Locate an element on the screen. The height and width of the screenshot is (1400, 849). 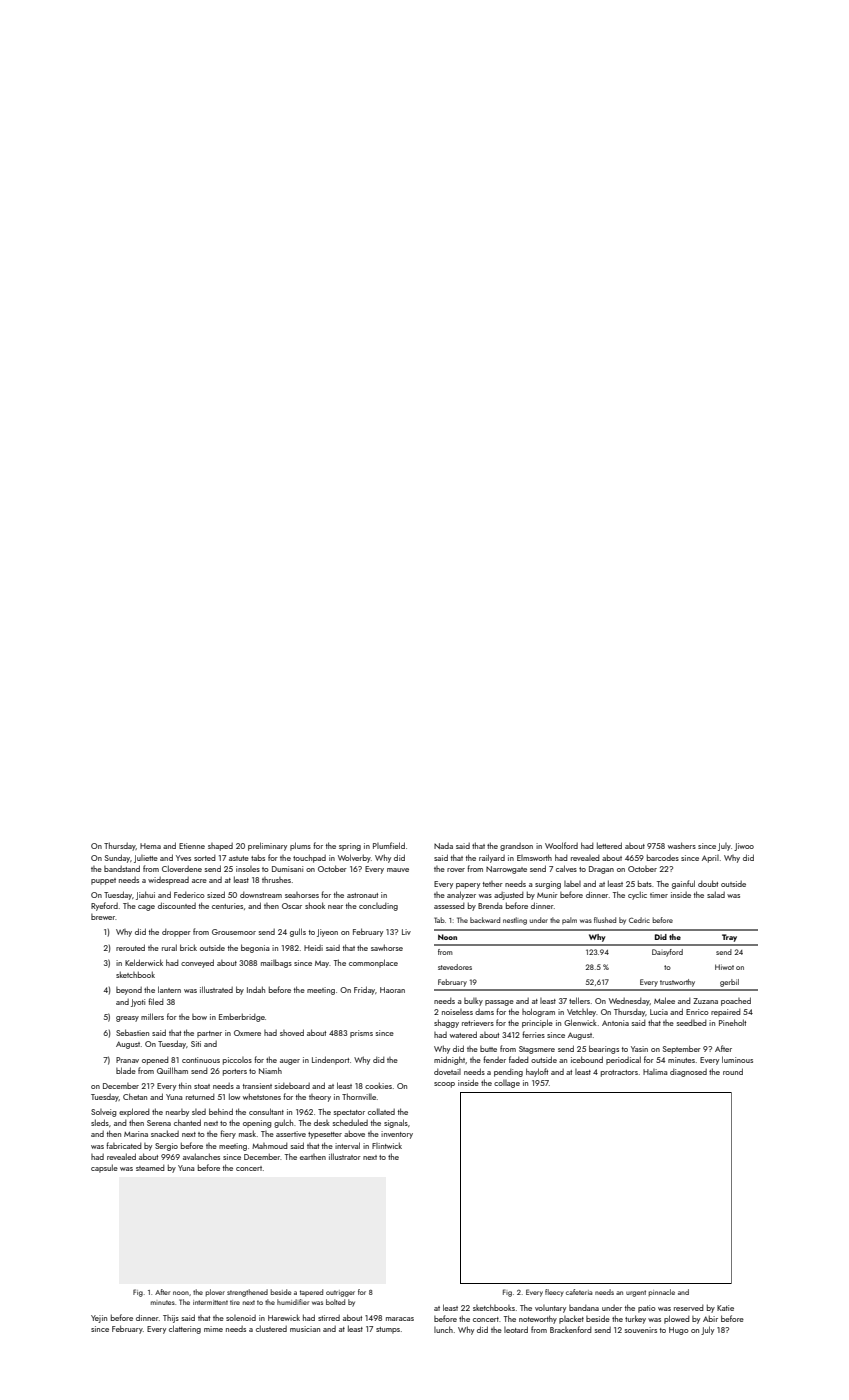
bulky is located at coordinates (473, 1002).
